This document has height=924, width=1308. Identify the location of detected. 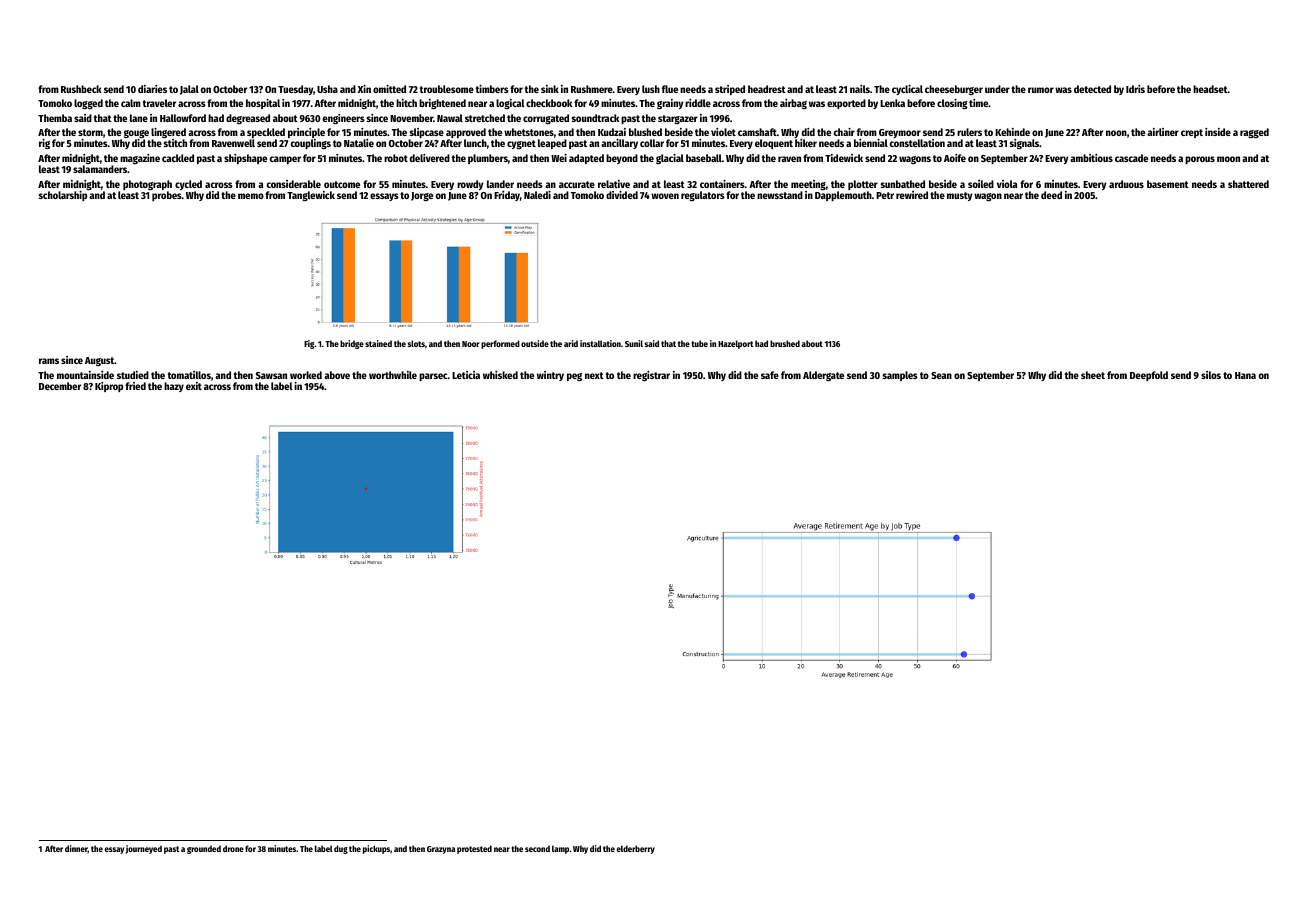
(1092, 89).
